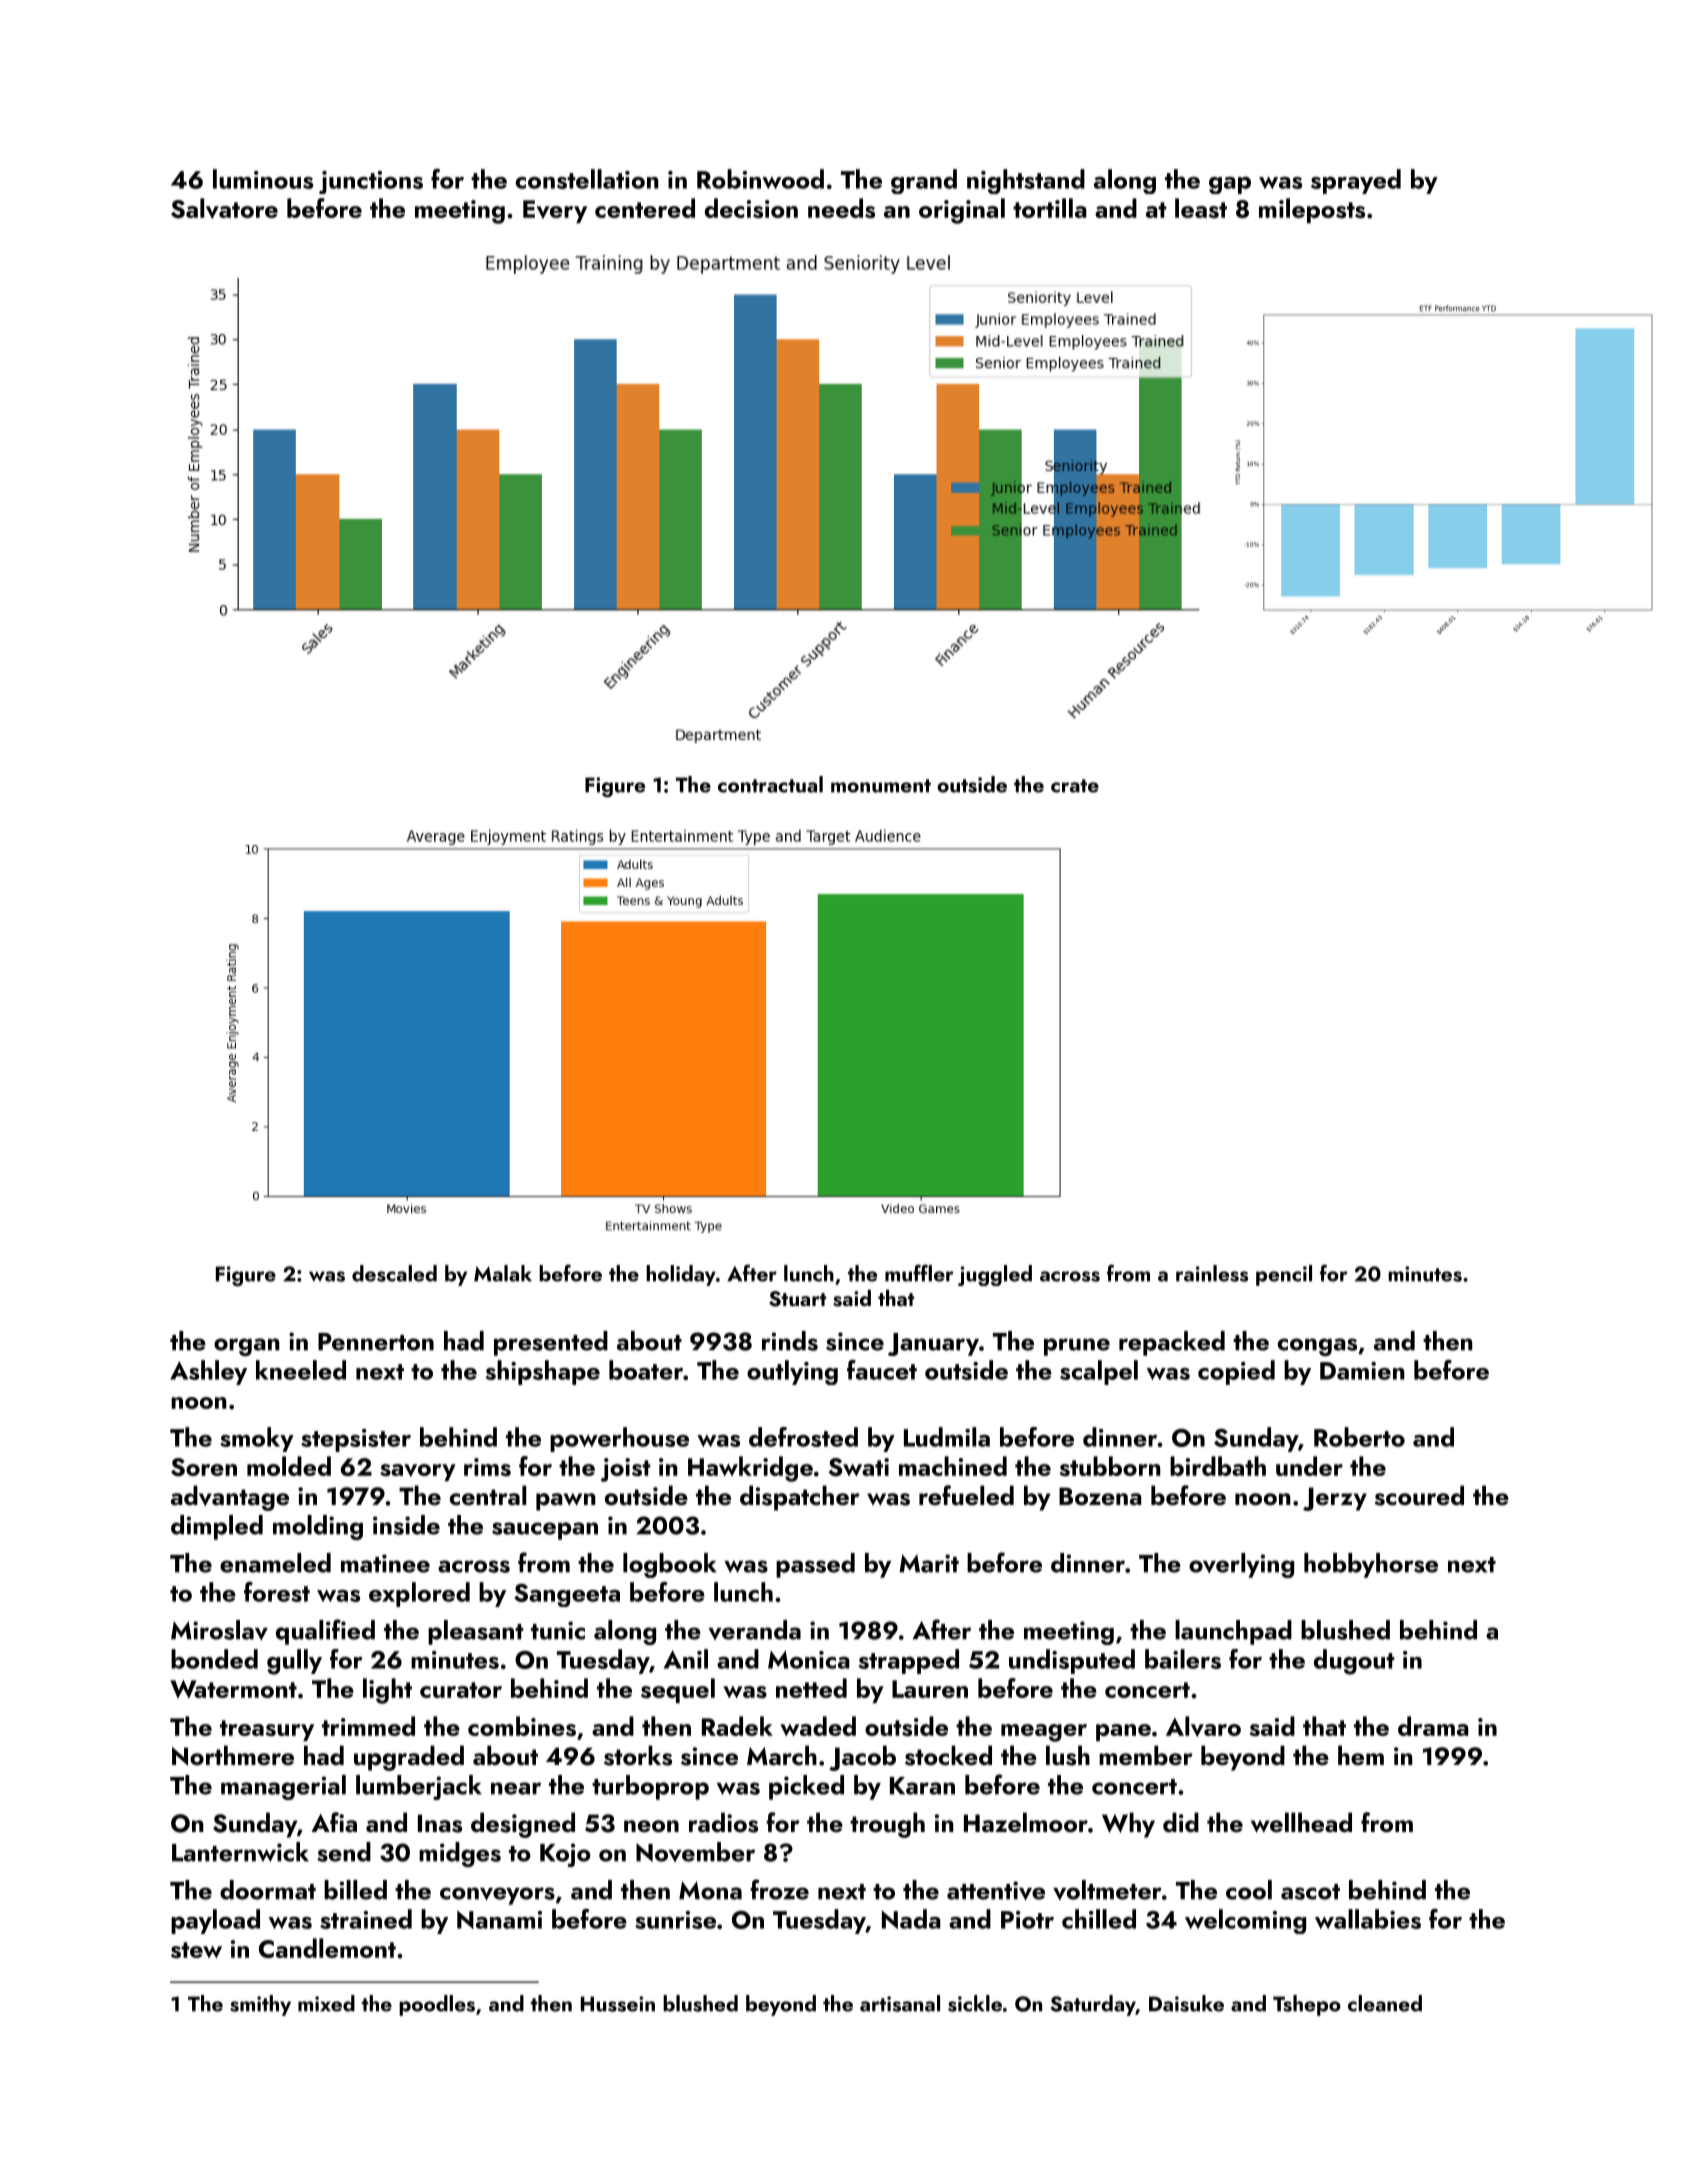 The width and height of the page is (1683, 2178). What do you see at coordinates (919, 1273) in the page?
I see `muffler` at bounding box center [919, 1273].
